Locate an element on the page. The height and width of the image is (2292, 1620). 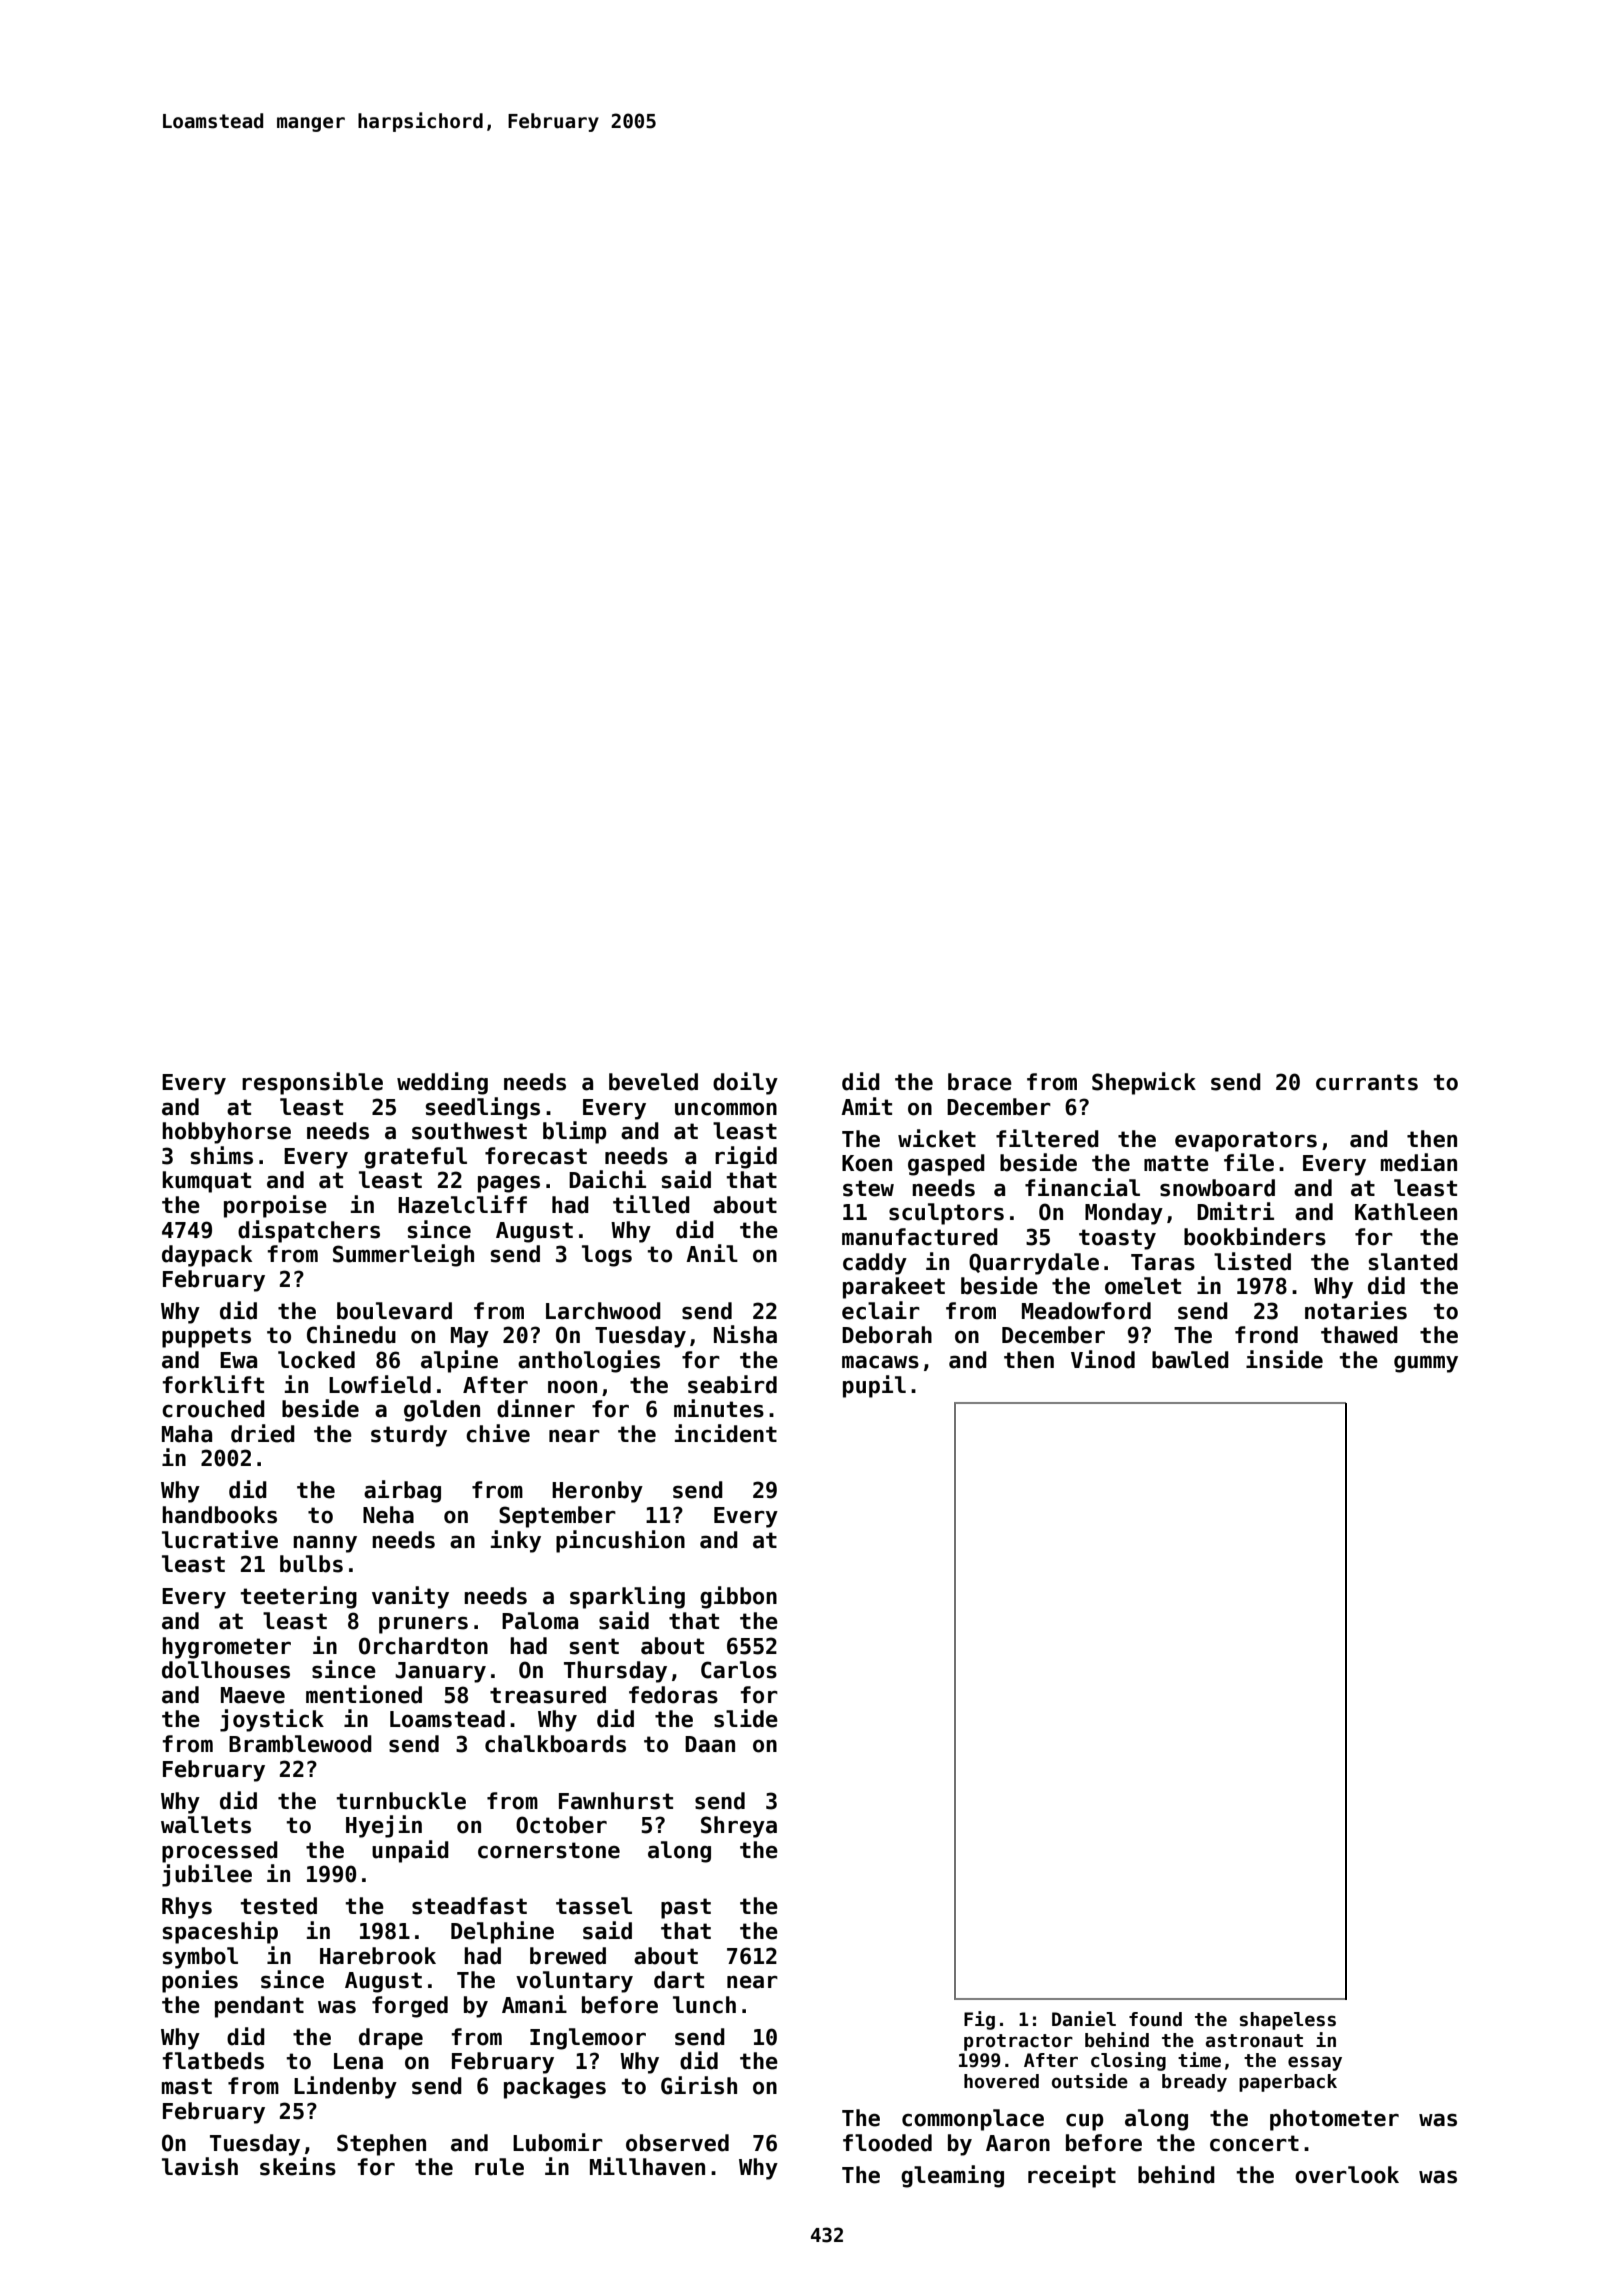
flooded is located at coordinates (887, 2143).
